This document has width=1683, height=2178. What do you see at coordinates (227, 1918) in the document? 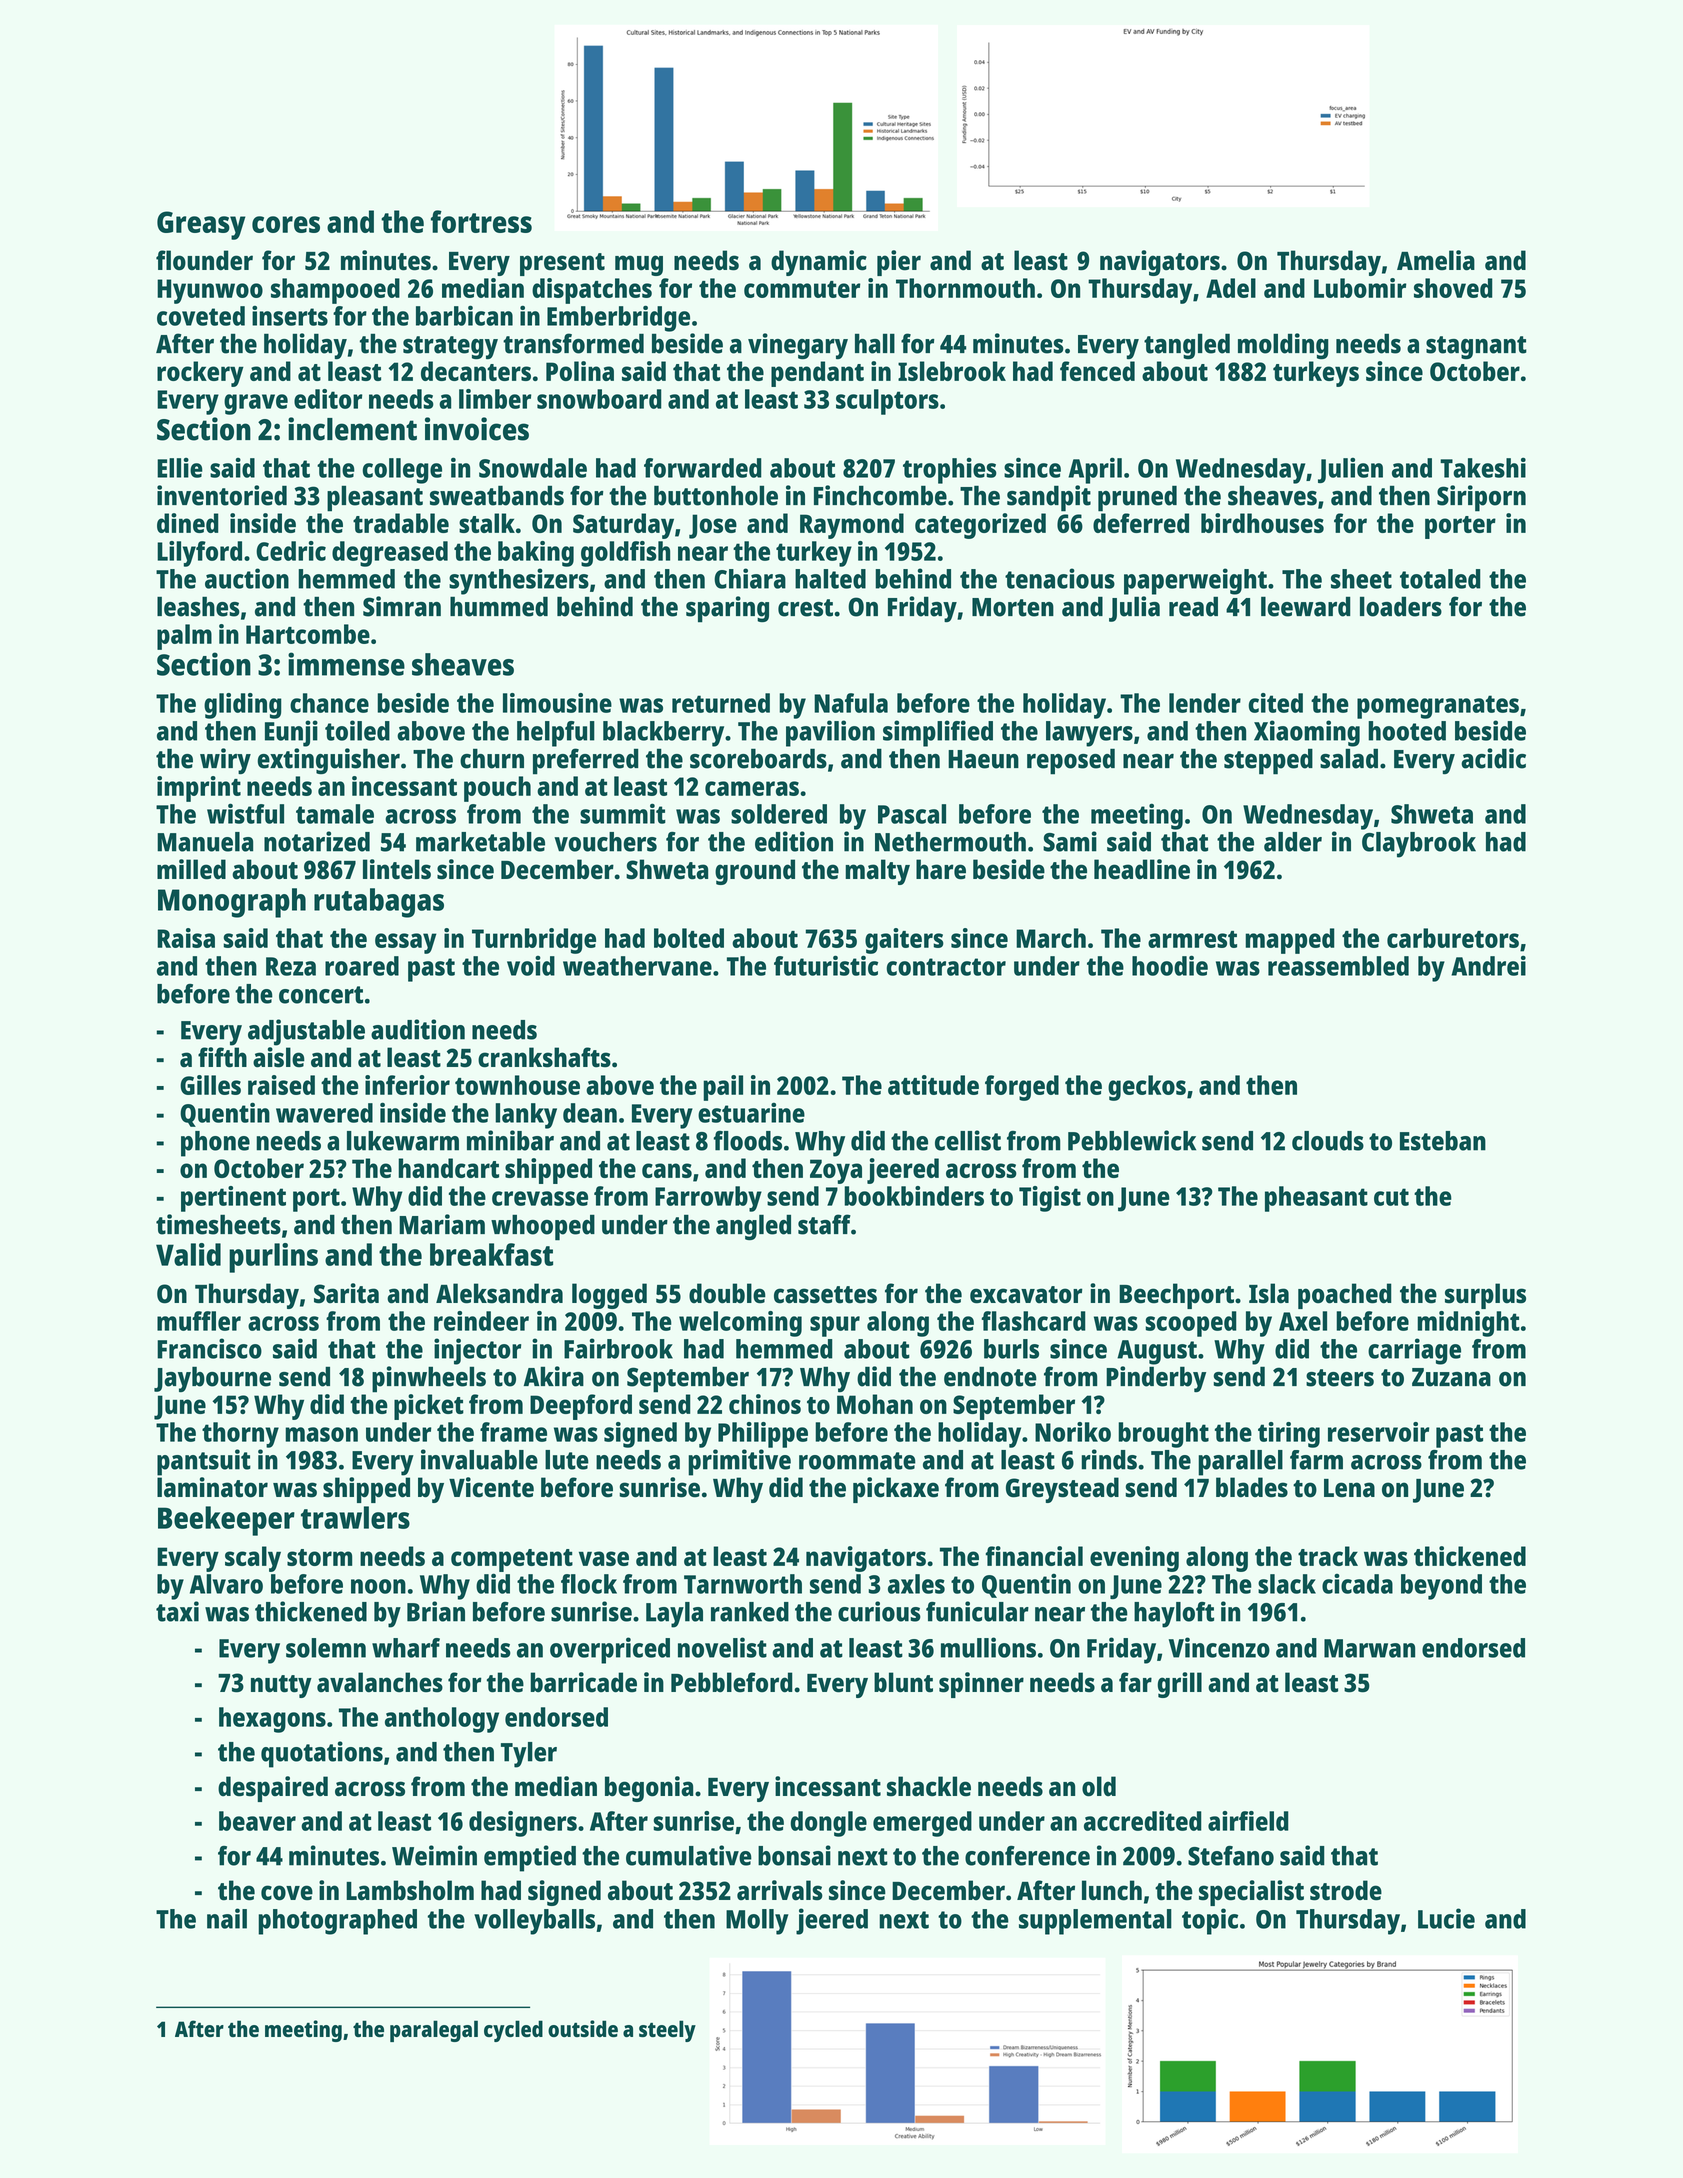
I see `nail` at bounding box center [227, 1918].
